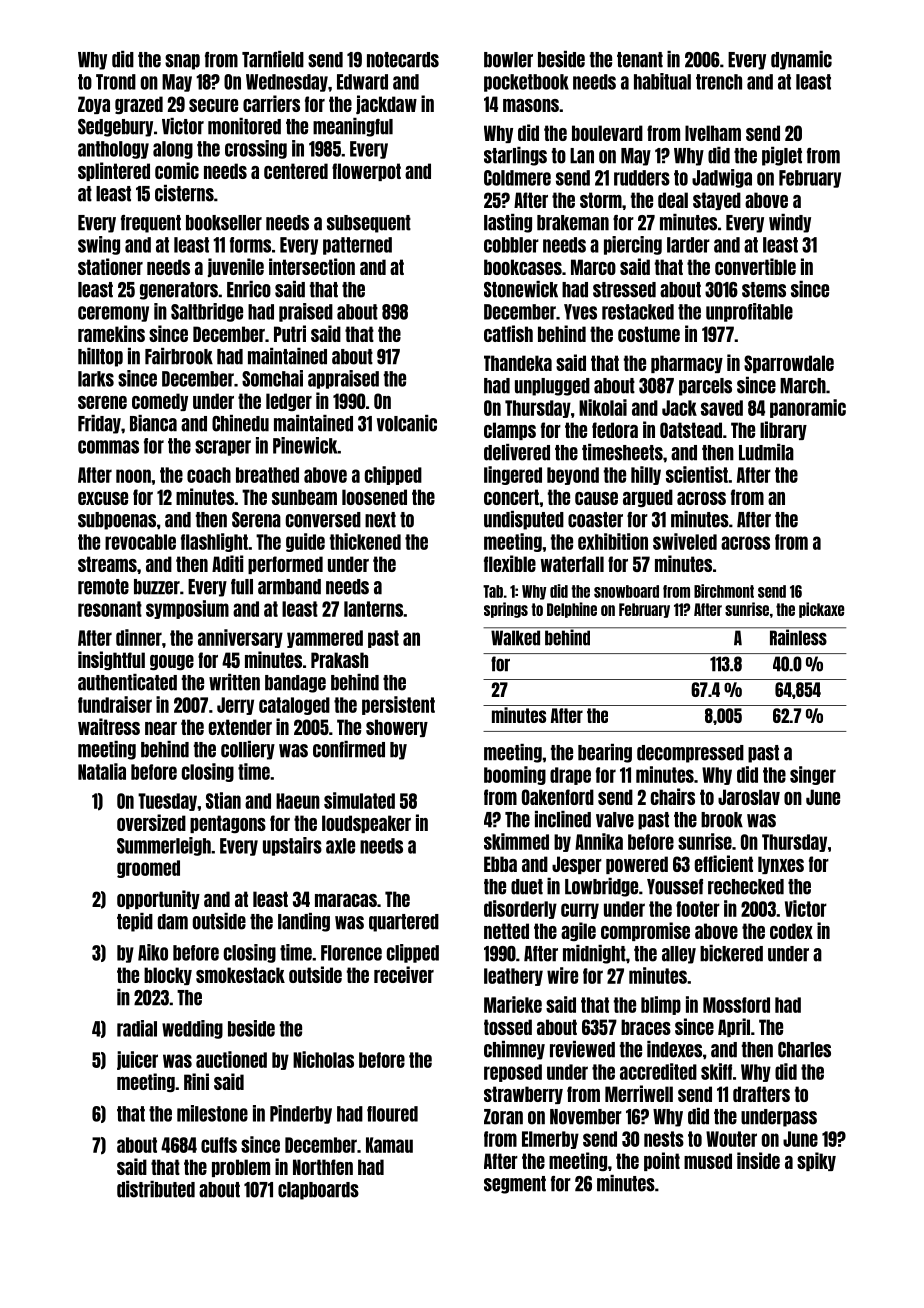  Describe the element at coordinates (209, 475) in the screenshot. I see `coach` at that location.
